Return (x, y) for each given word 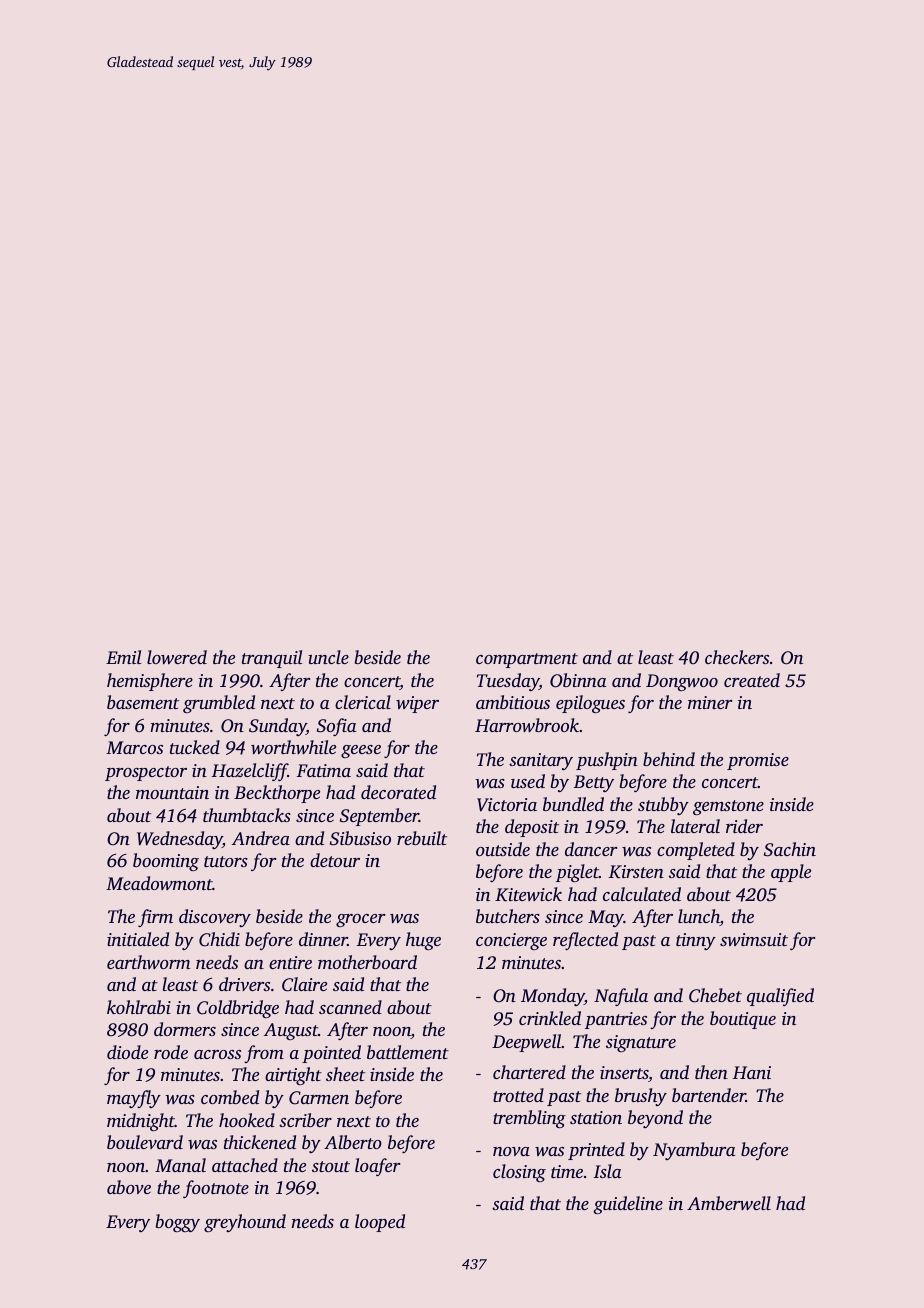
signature (641, 1043)
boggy (177, 1223)
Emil (124, 657)
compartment (527, 660)
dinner (323, 939)
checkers (737, 657)
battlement (408, 1052)
